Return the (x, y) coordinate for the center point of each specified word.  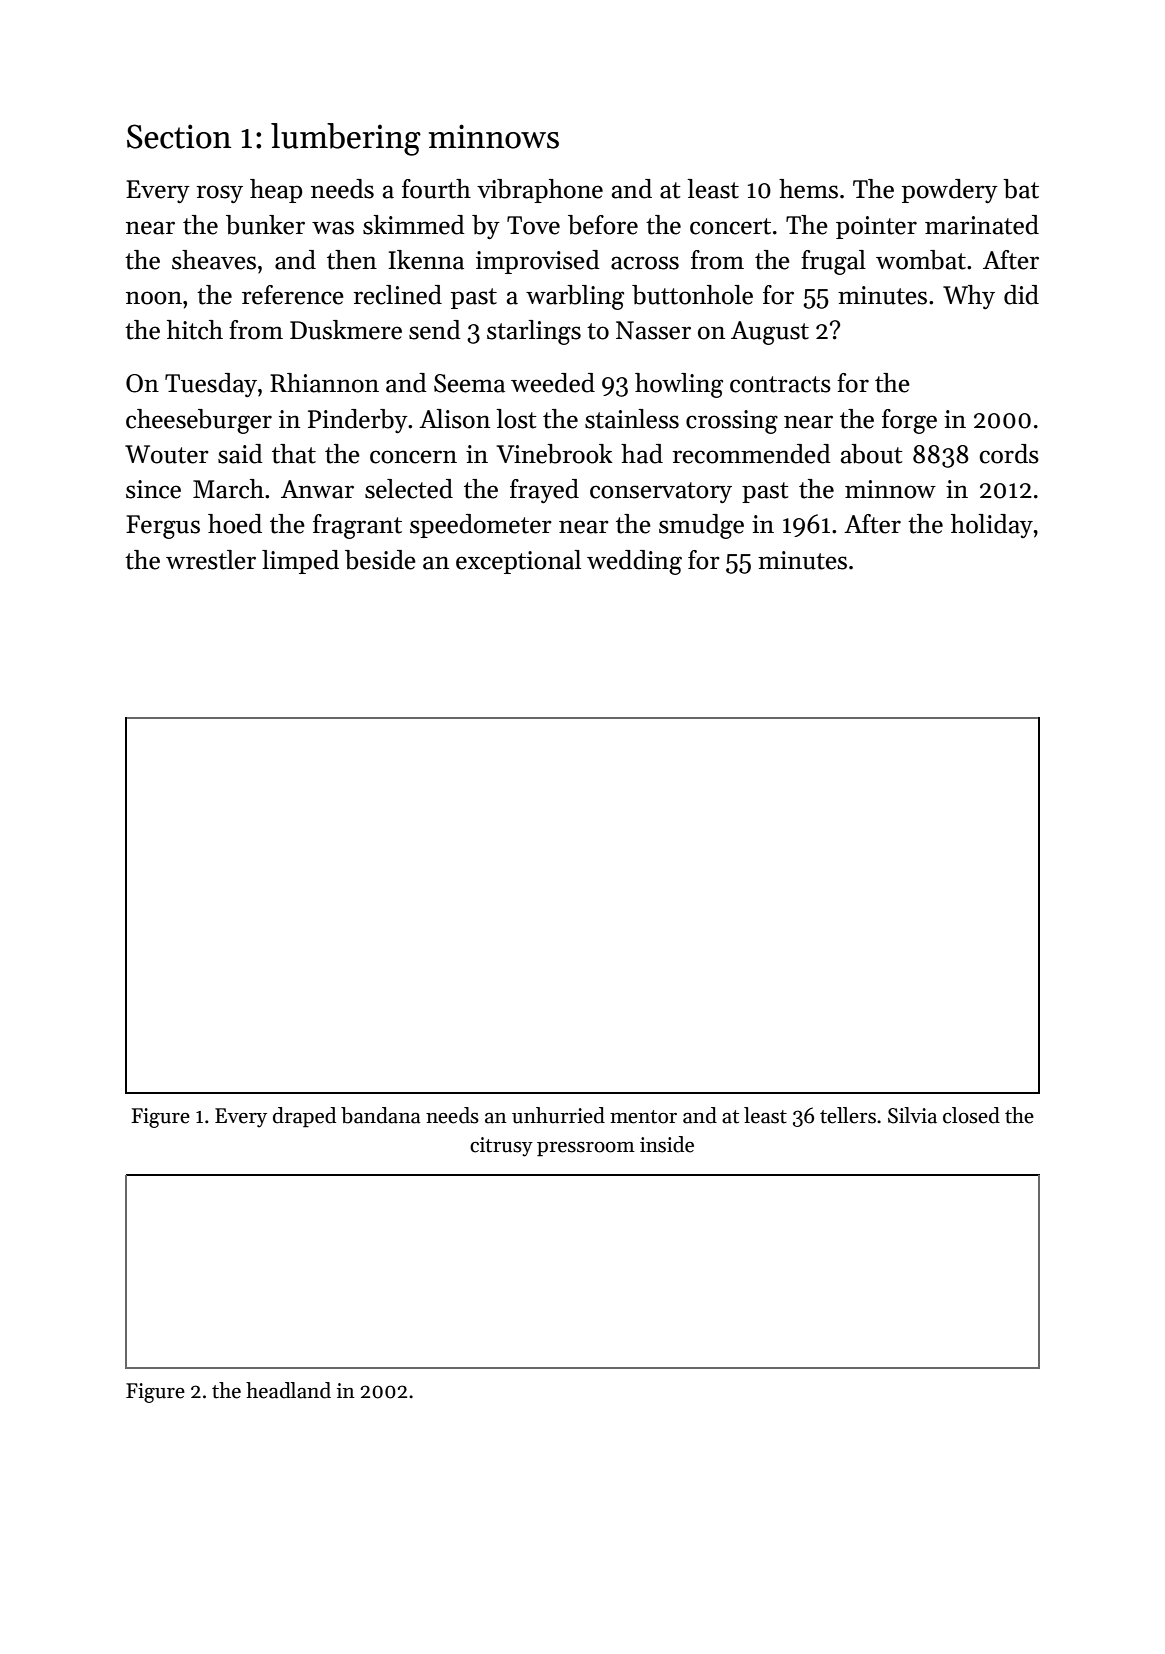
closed (971, 1115)
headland (288, 1390)
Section (179, 136)
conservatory (661, 492)
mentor (643, 1117)
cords (1009, 454)
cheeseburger (199, 421)
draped (304, 1117)
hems (808, 189)
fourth (436, 189)
